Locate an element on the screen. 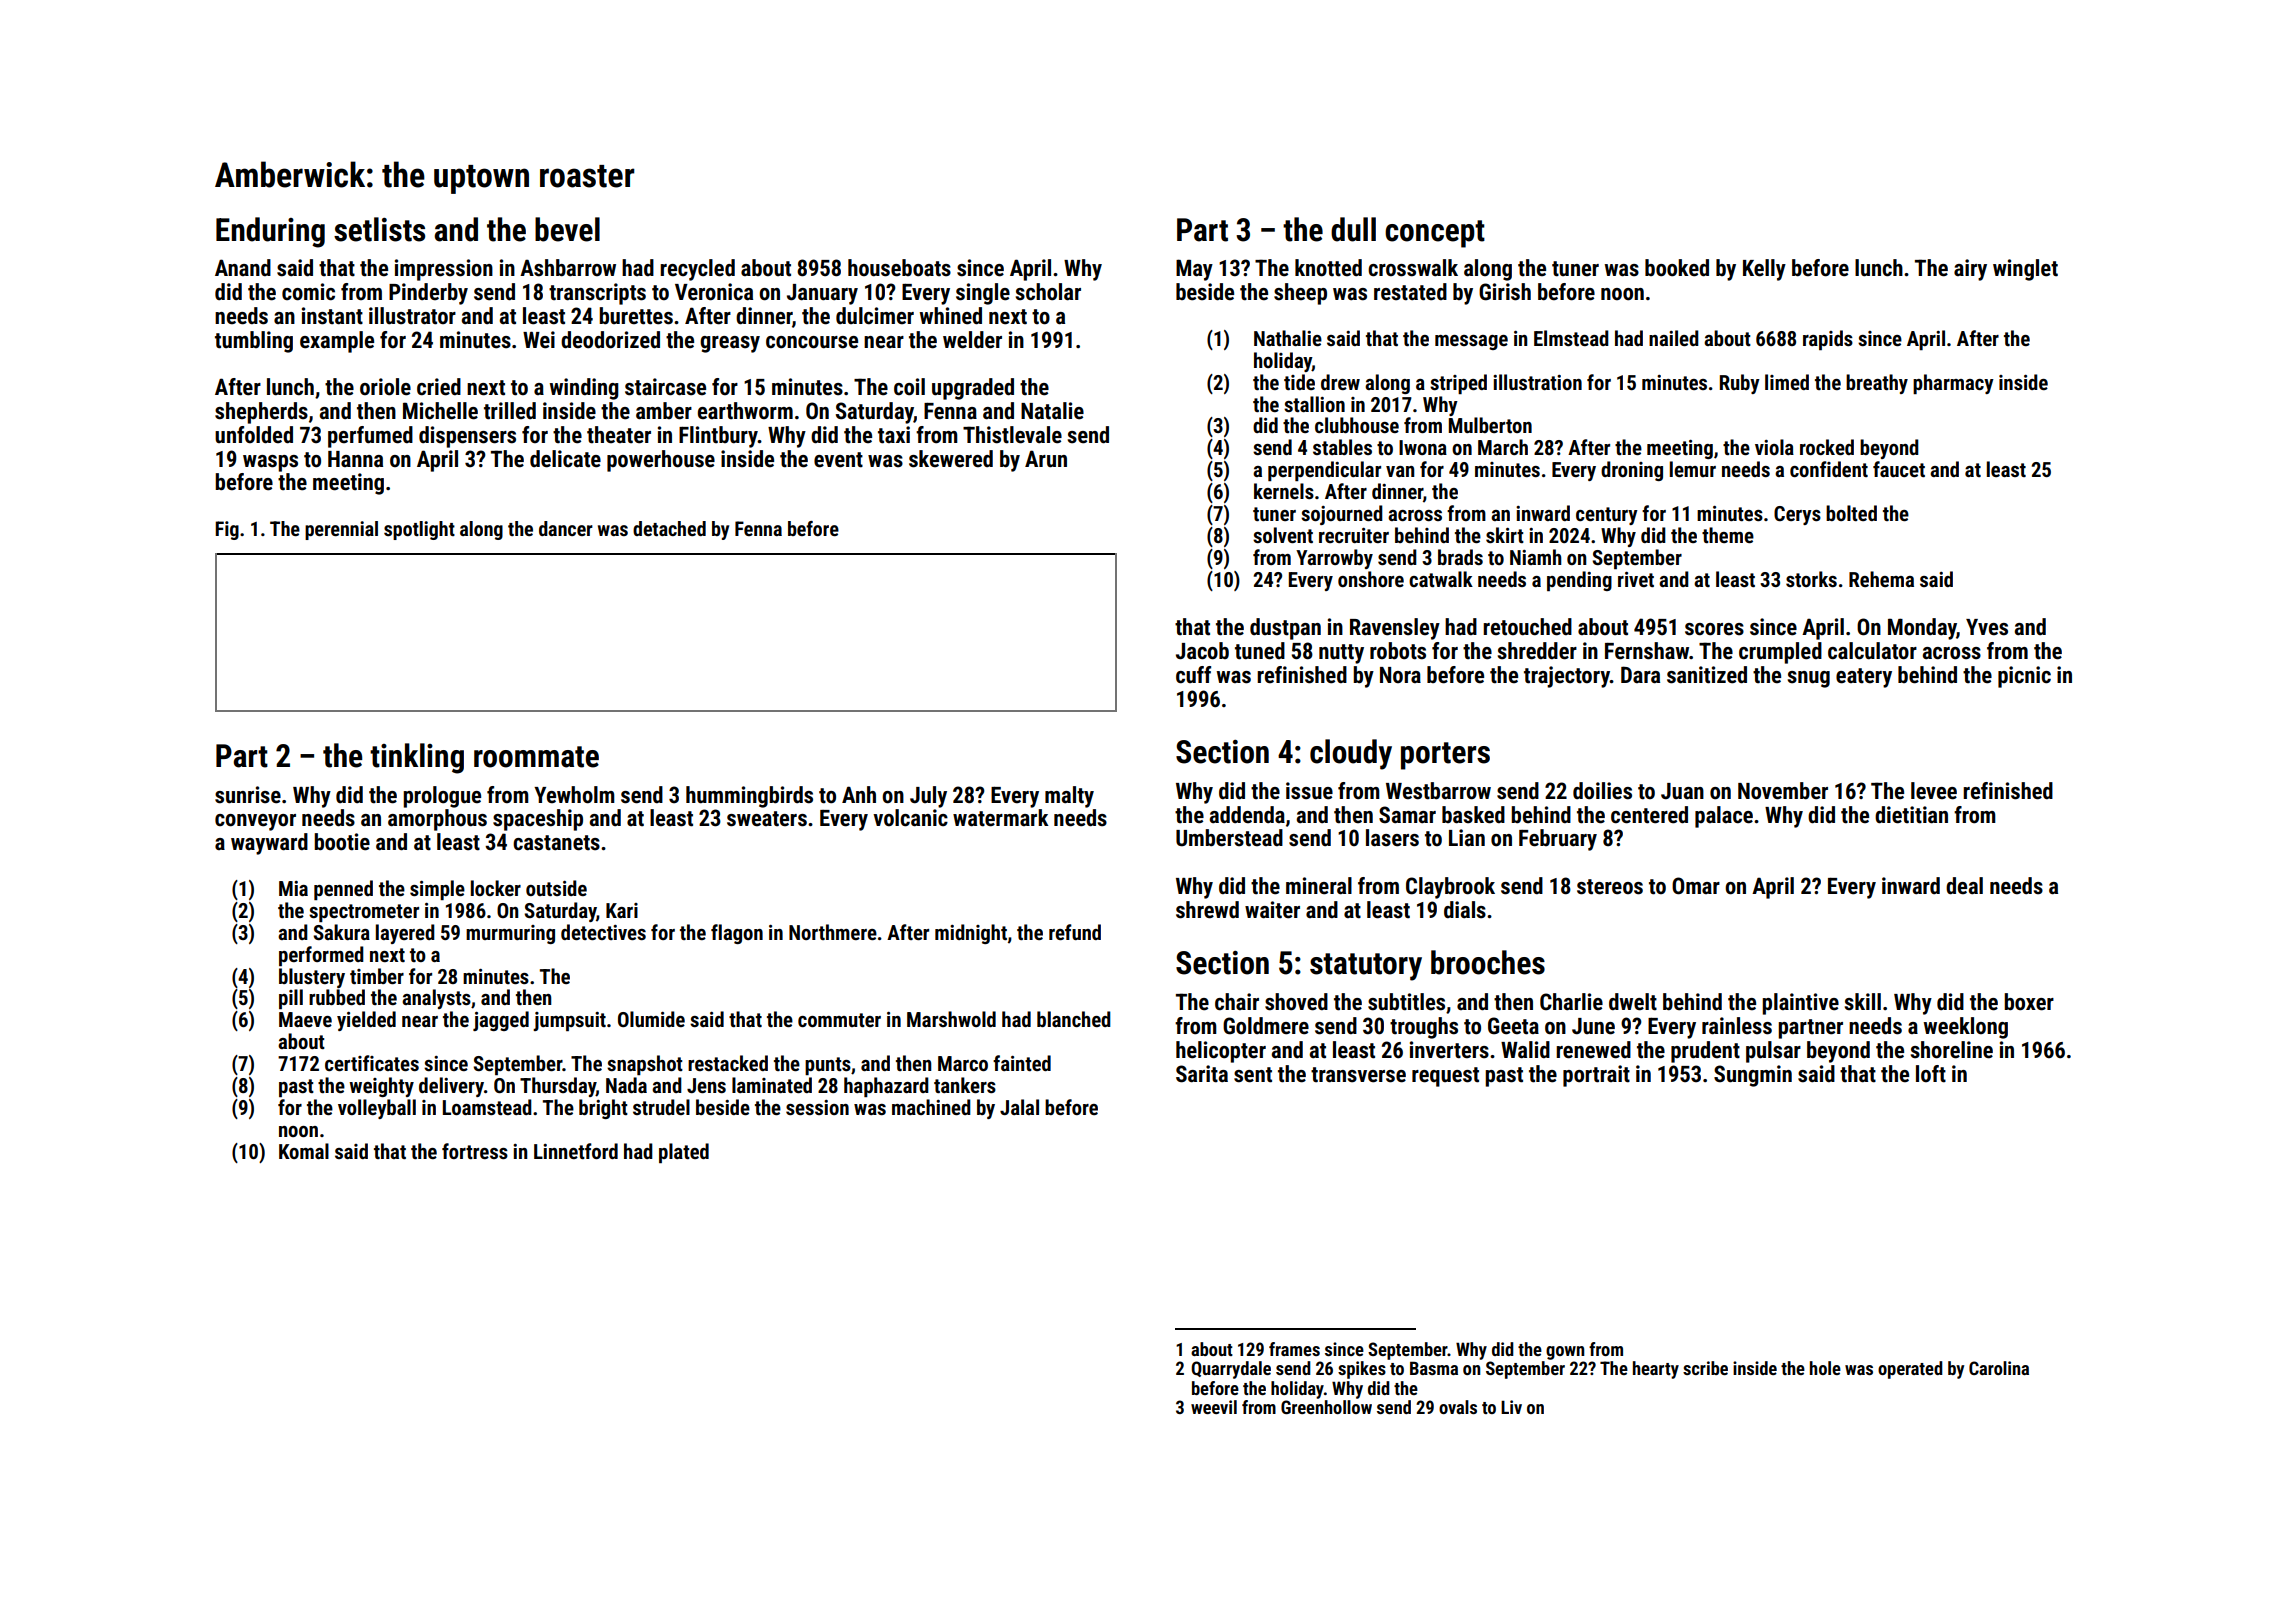  Marshwold is located at coordinates (951, 1019).
